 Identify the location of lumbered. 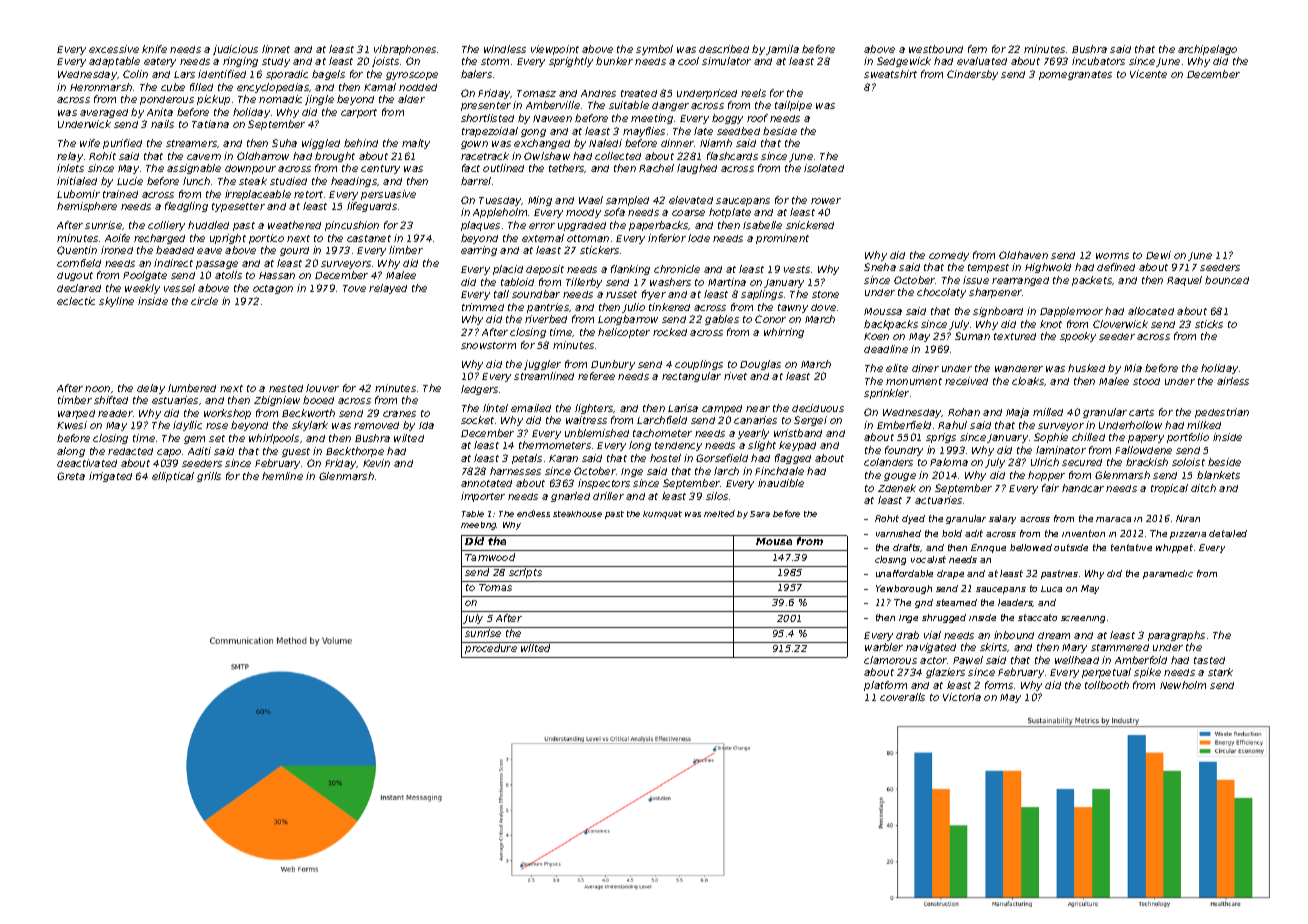
(192, 388).
